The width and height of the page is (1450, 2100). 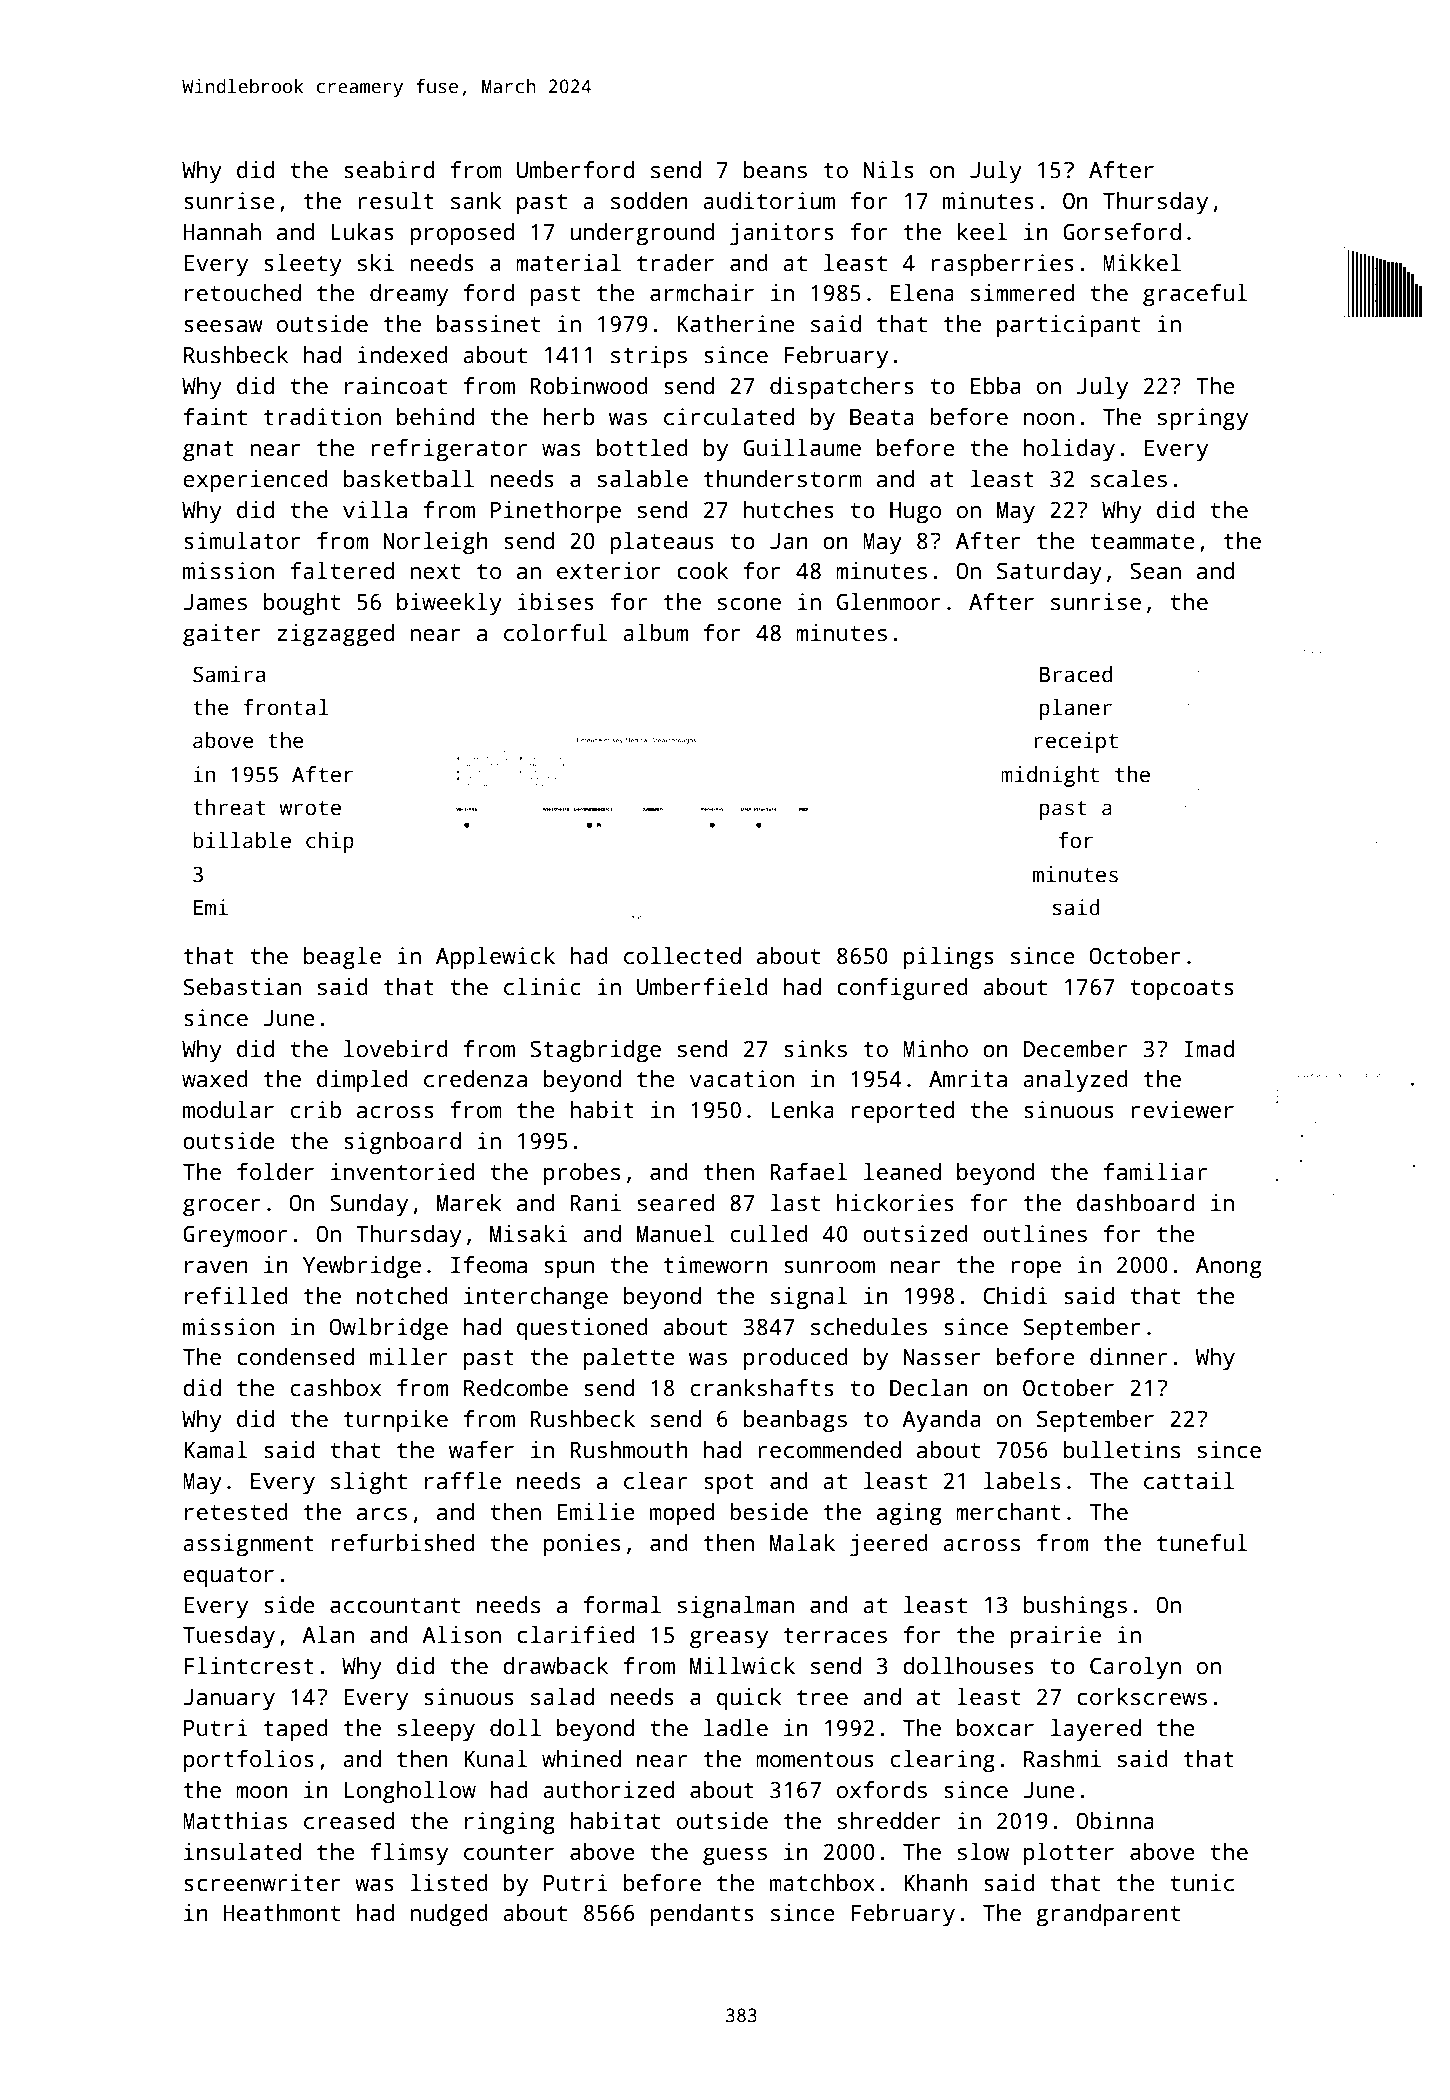 What do you see at coordinates (389, 1329) in the page?
I see `Owlbridge` at bounding box center [389, 1329].
